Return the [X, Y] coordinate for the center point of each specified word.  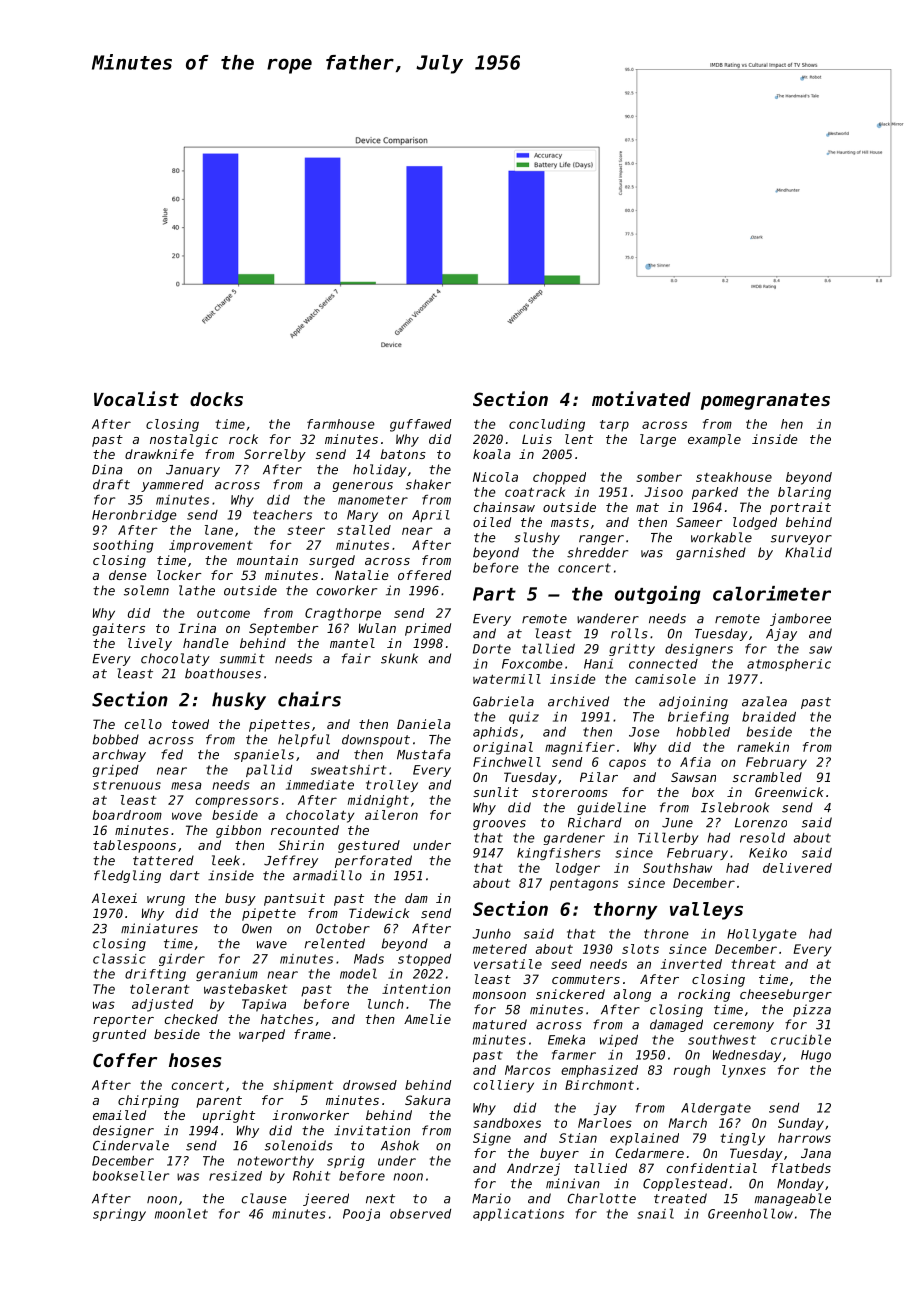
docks [216, 399]
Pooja [361, 1215]
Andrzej [533, 1169]
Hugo [816, 1056]
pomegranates [765, 401]
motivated [641, 398]
